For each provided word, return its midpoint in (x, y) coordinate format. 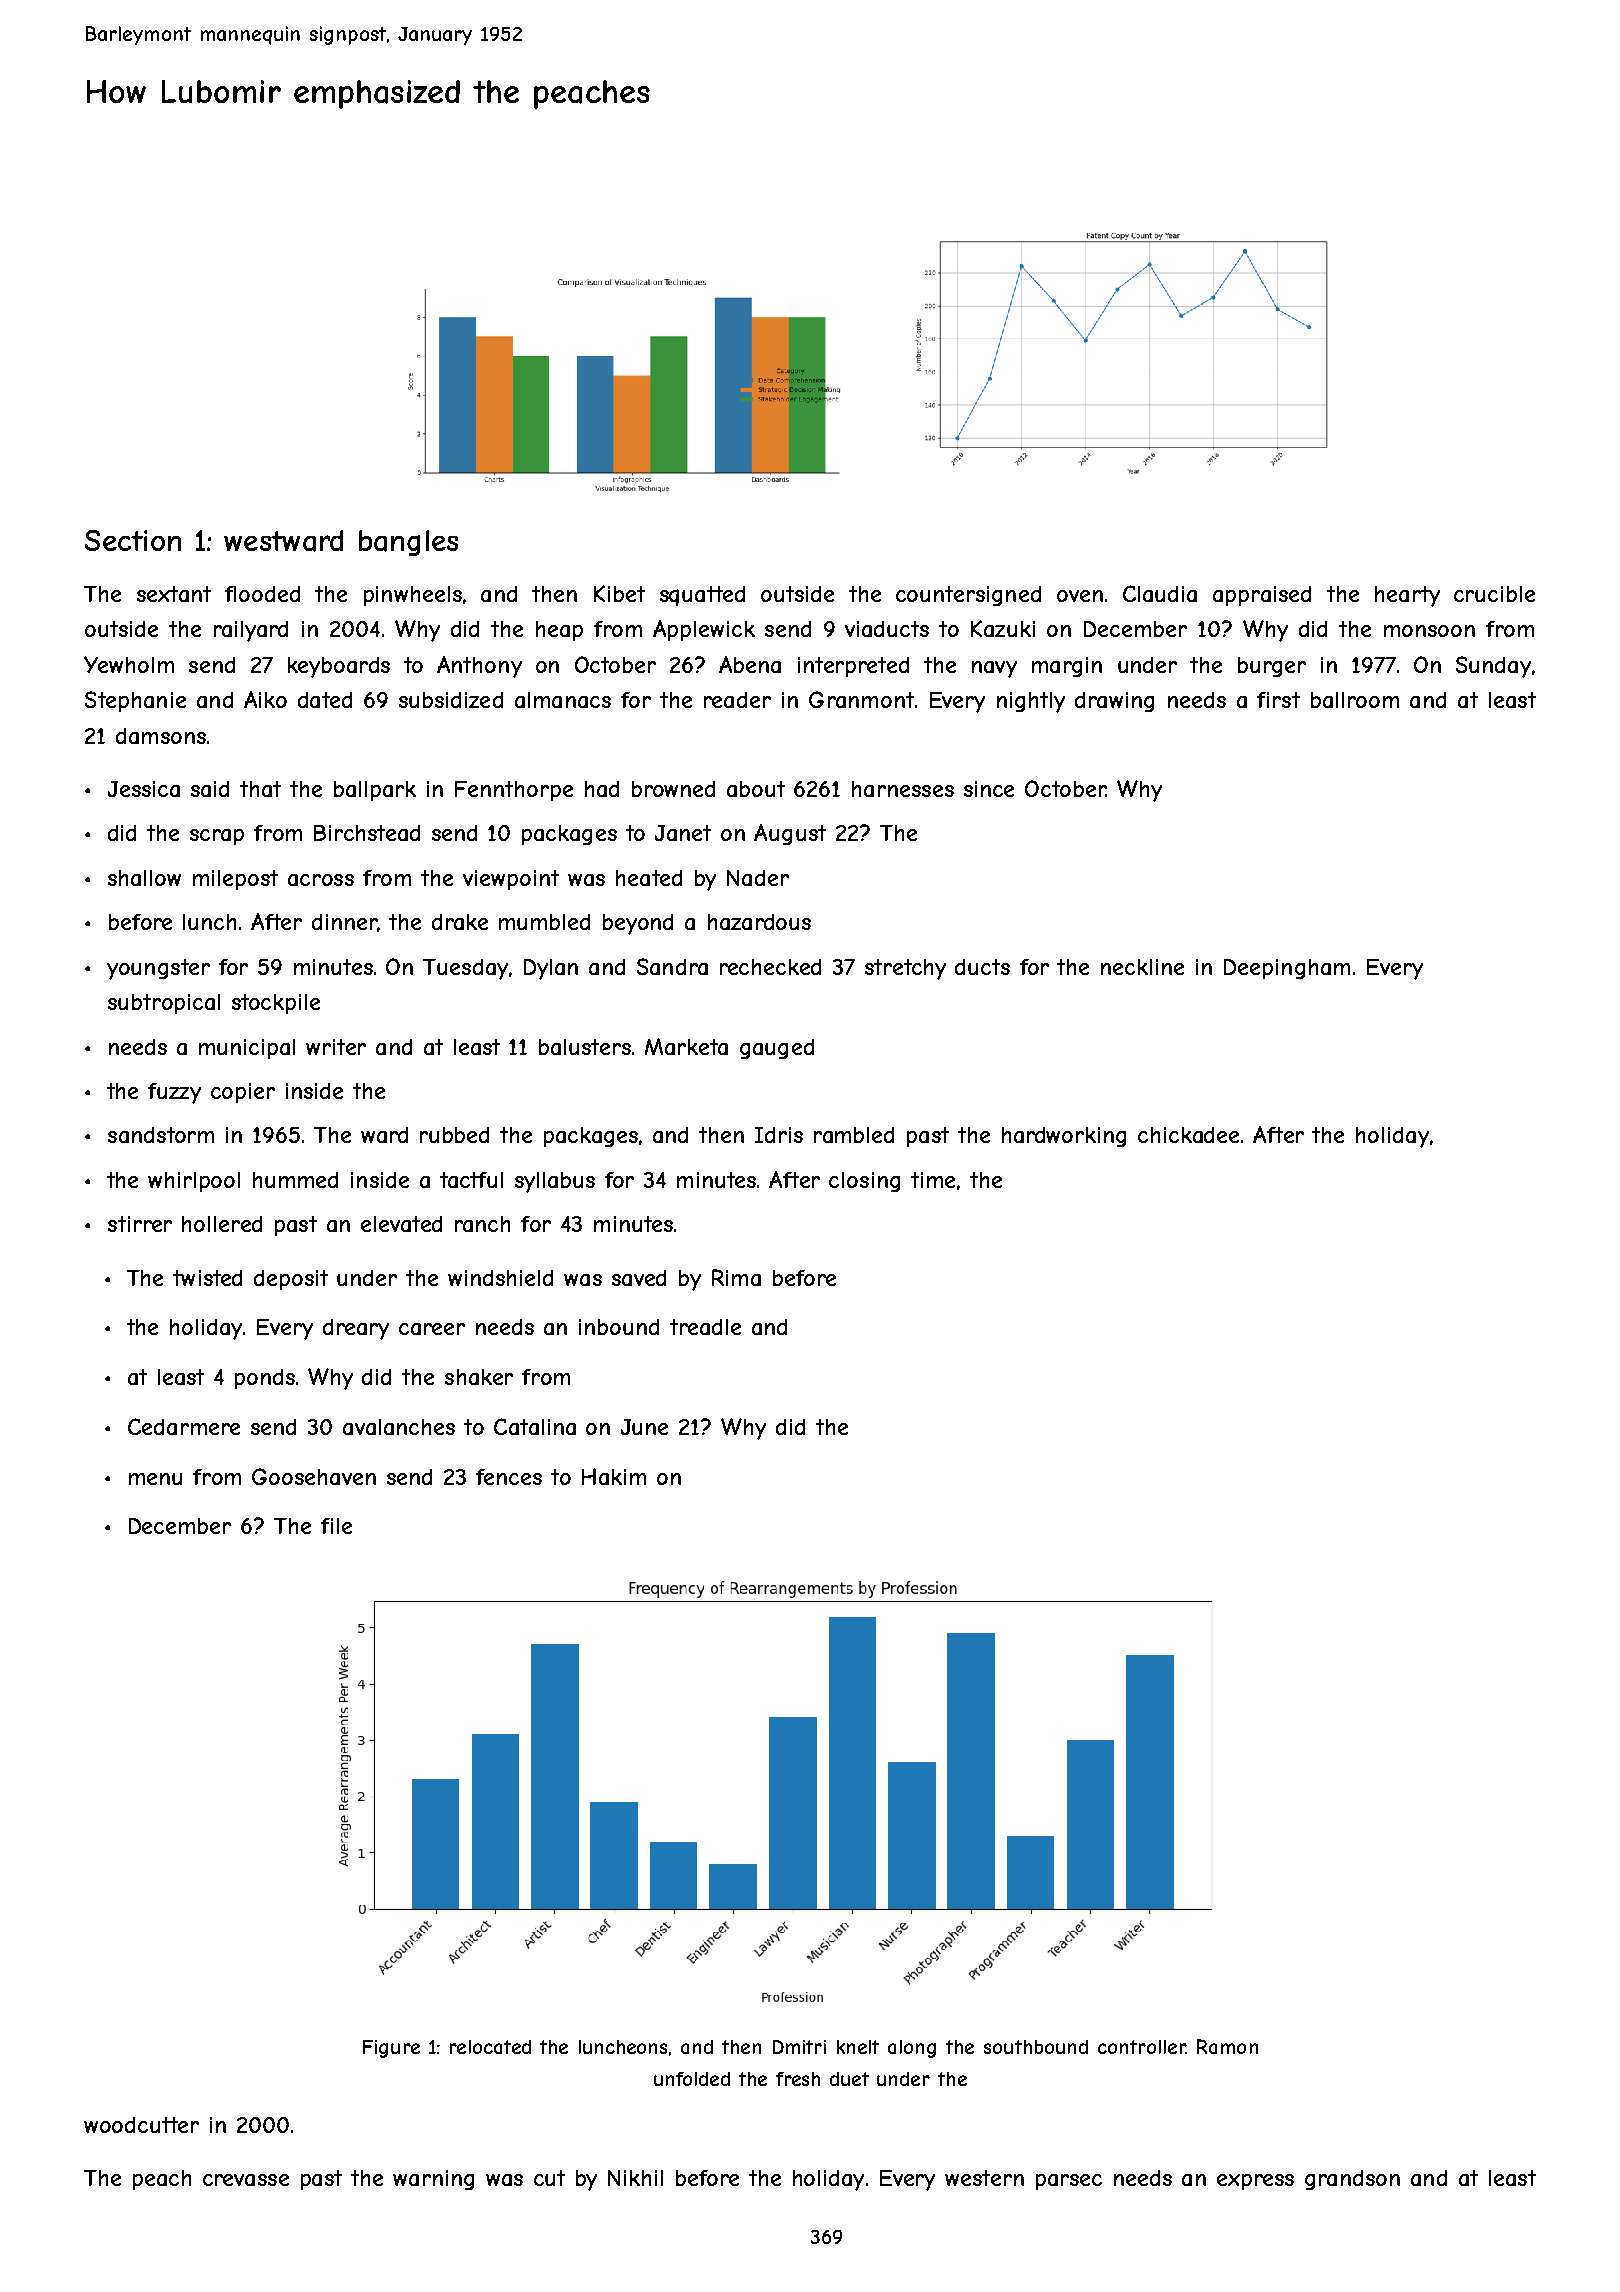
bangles (408, 543)
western (984, 2178)
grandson (1352, 2180)
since (989, 789)
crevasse (246, 2180)
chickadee (1188, 1135)
